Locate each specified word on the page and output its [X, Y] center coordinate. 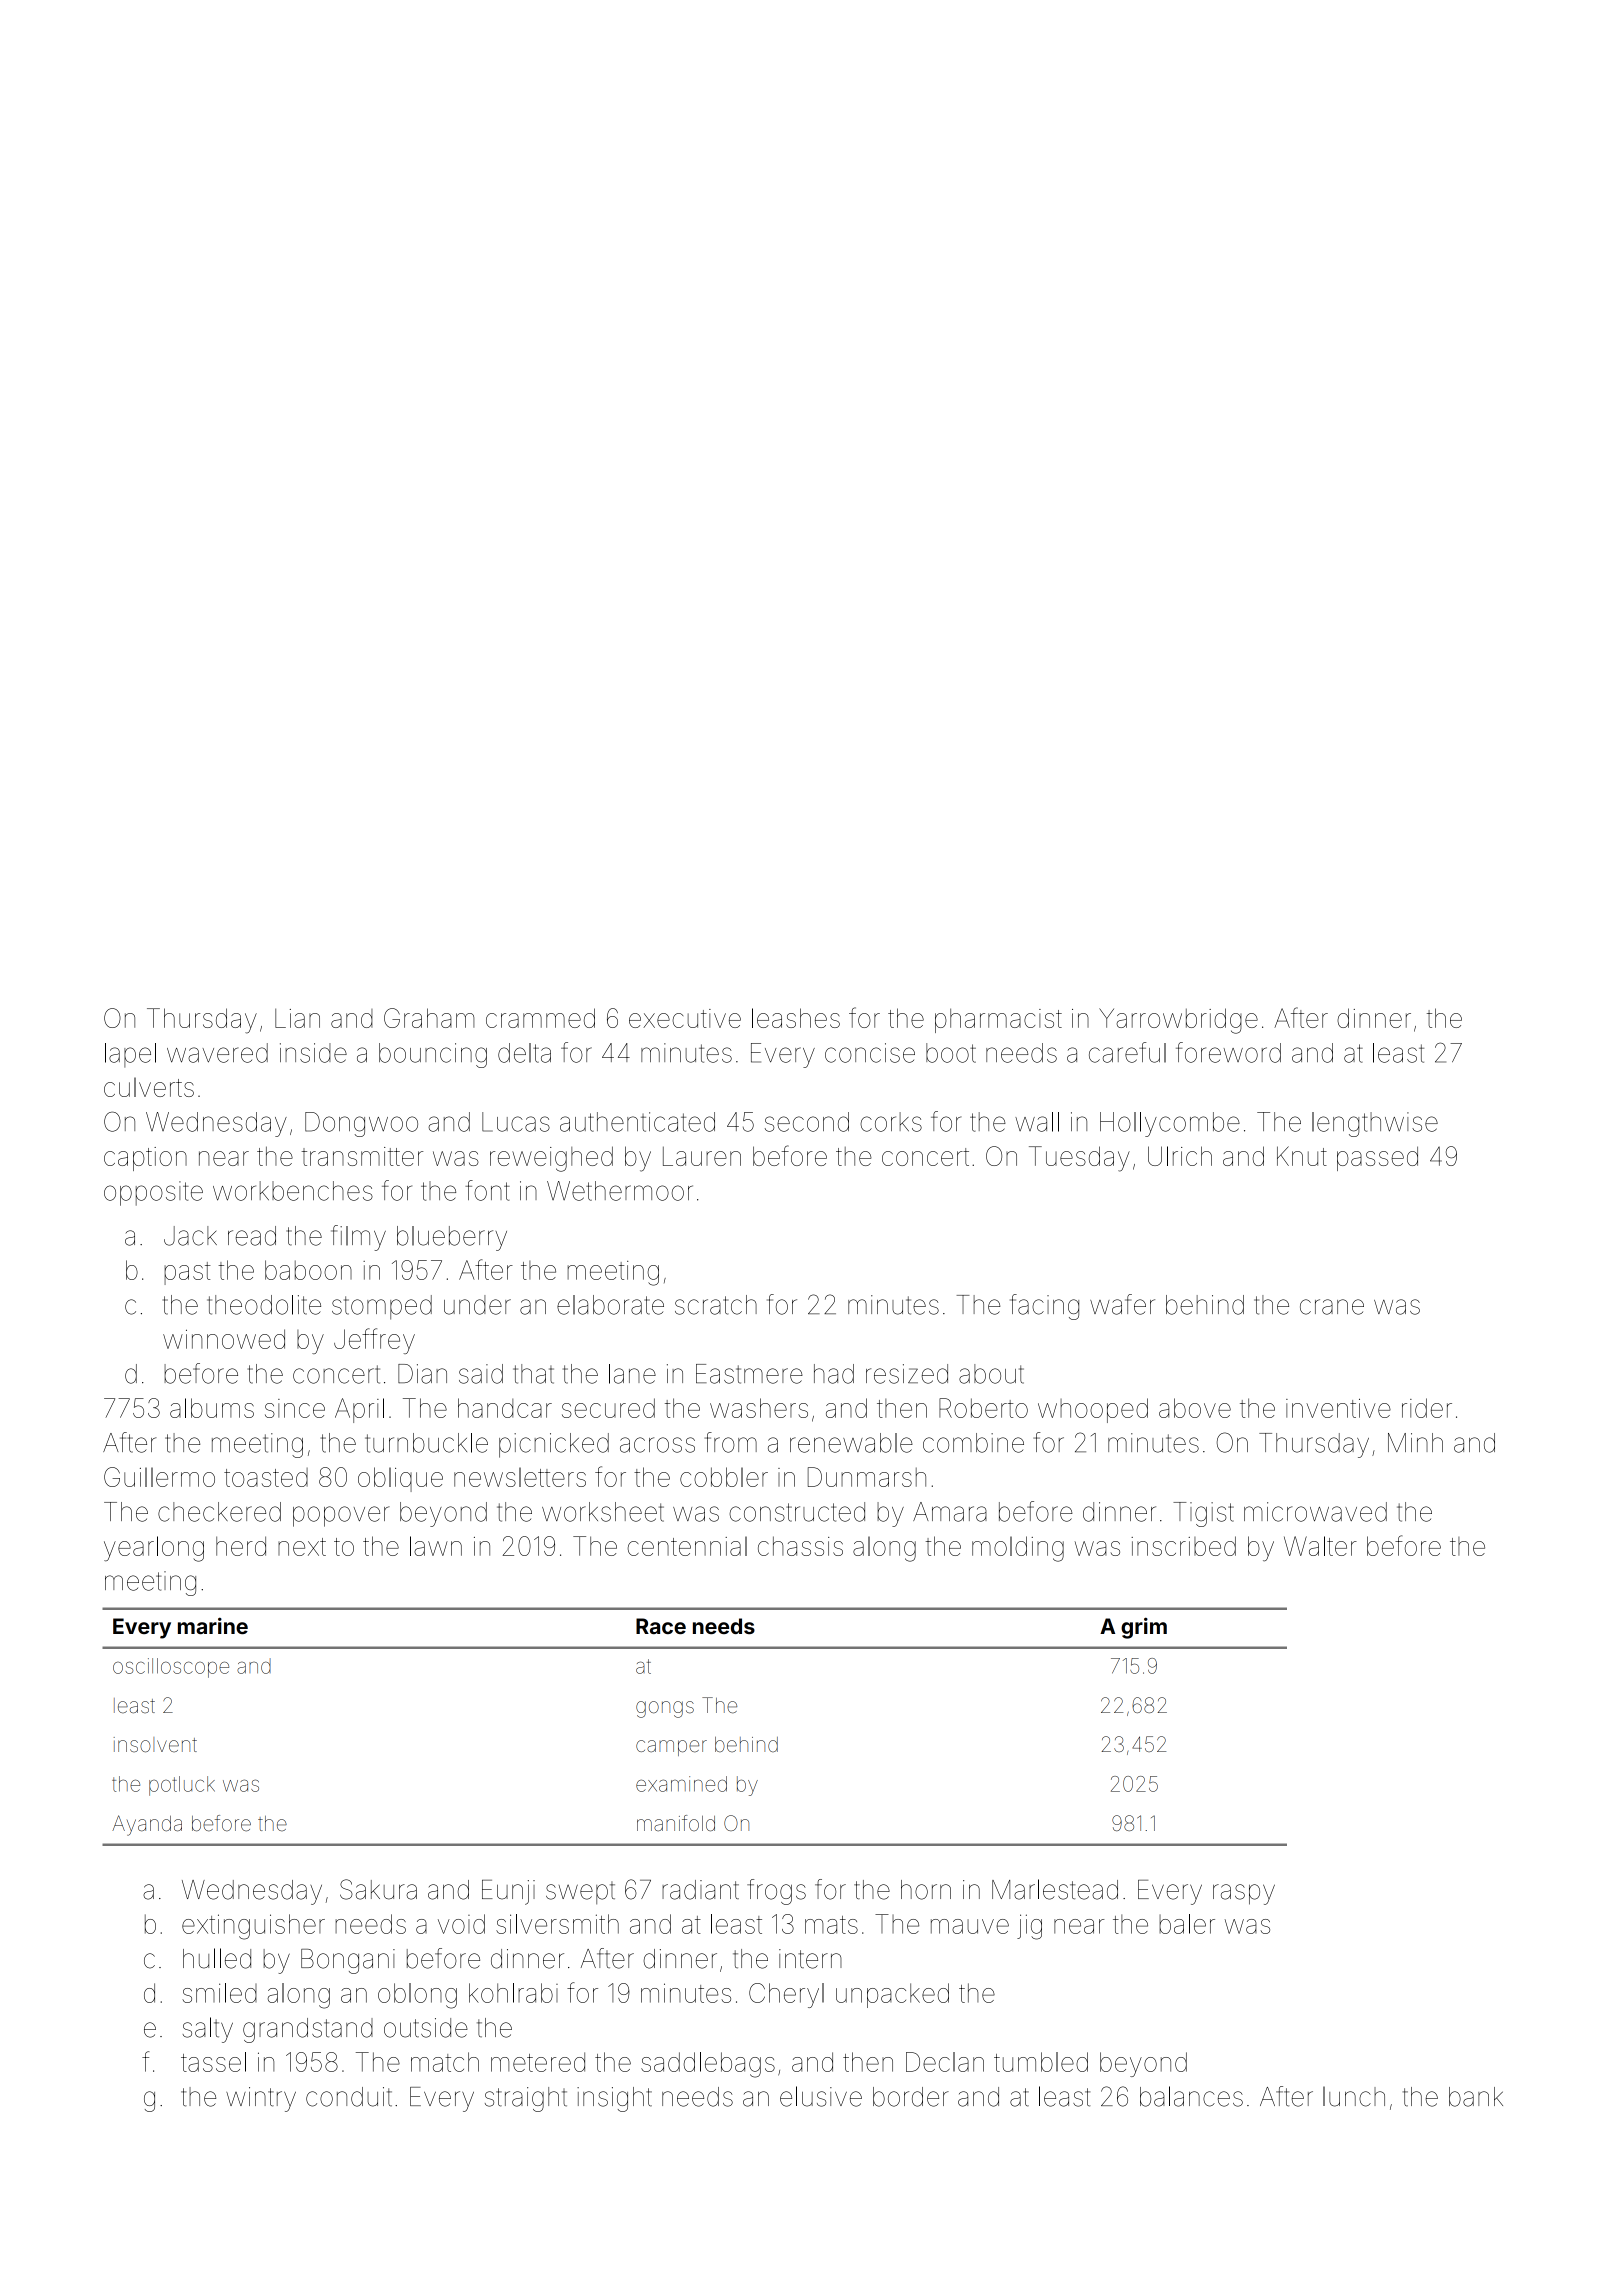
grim [1144, 1628]
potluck [182, 1786]
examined [681, 1784]
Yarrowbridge [1178, 1021]
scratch [716, 1305]
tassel [213, 2062]
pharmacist [998, 1021]
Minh [1415, 1442]
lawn [436, 1546]
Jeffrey [374, 1341]
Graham [429, 1018]
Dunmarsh [867, 1477]
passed [1377, 1158]
